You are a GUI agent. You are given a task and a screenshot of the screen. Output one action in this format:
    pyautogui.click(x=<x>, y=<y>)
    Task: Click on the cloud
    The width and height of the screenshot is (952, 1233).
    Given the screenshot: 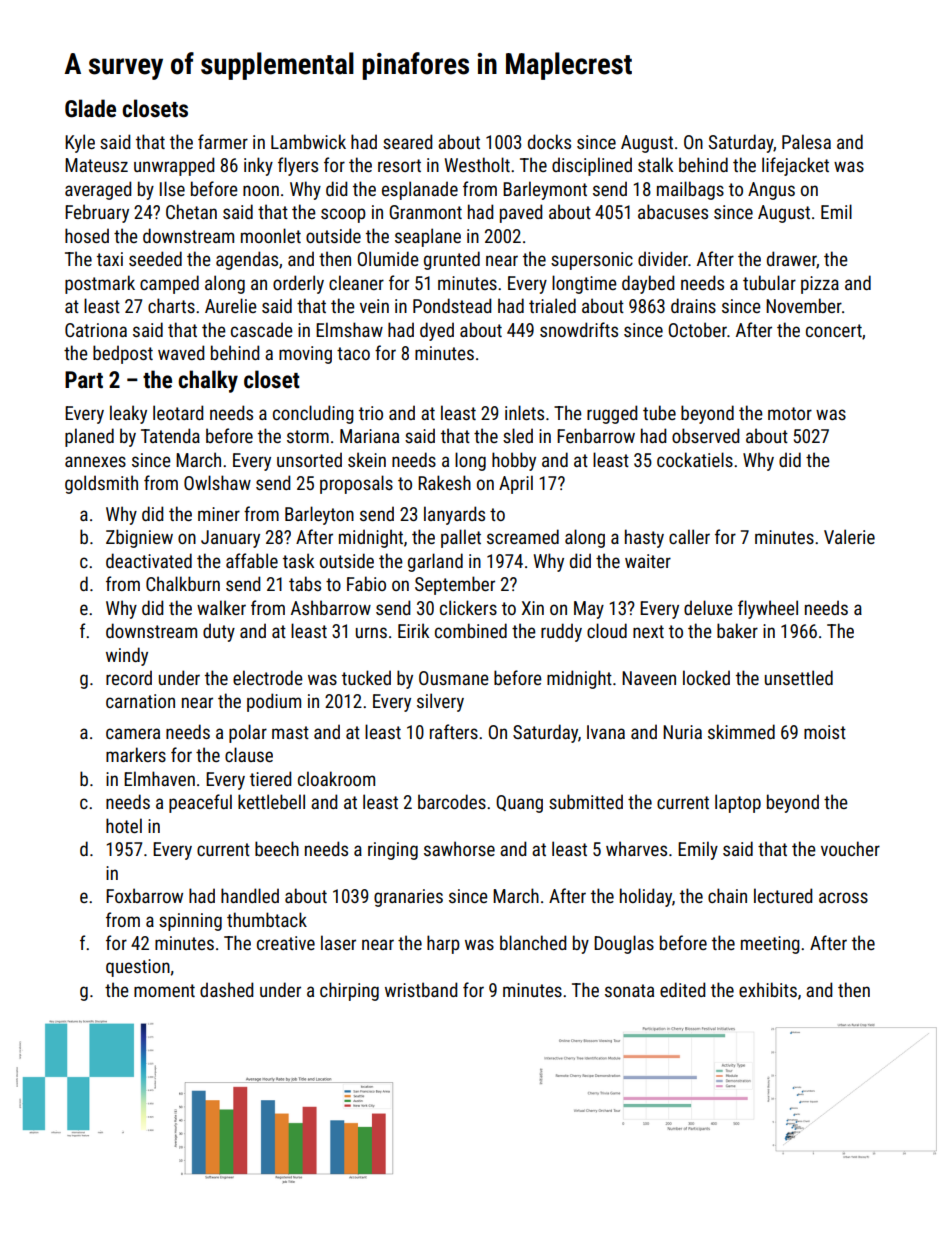 What is the action you would take?
    pyautogui.click(x=607, y=630)
